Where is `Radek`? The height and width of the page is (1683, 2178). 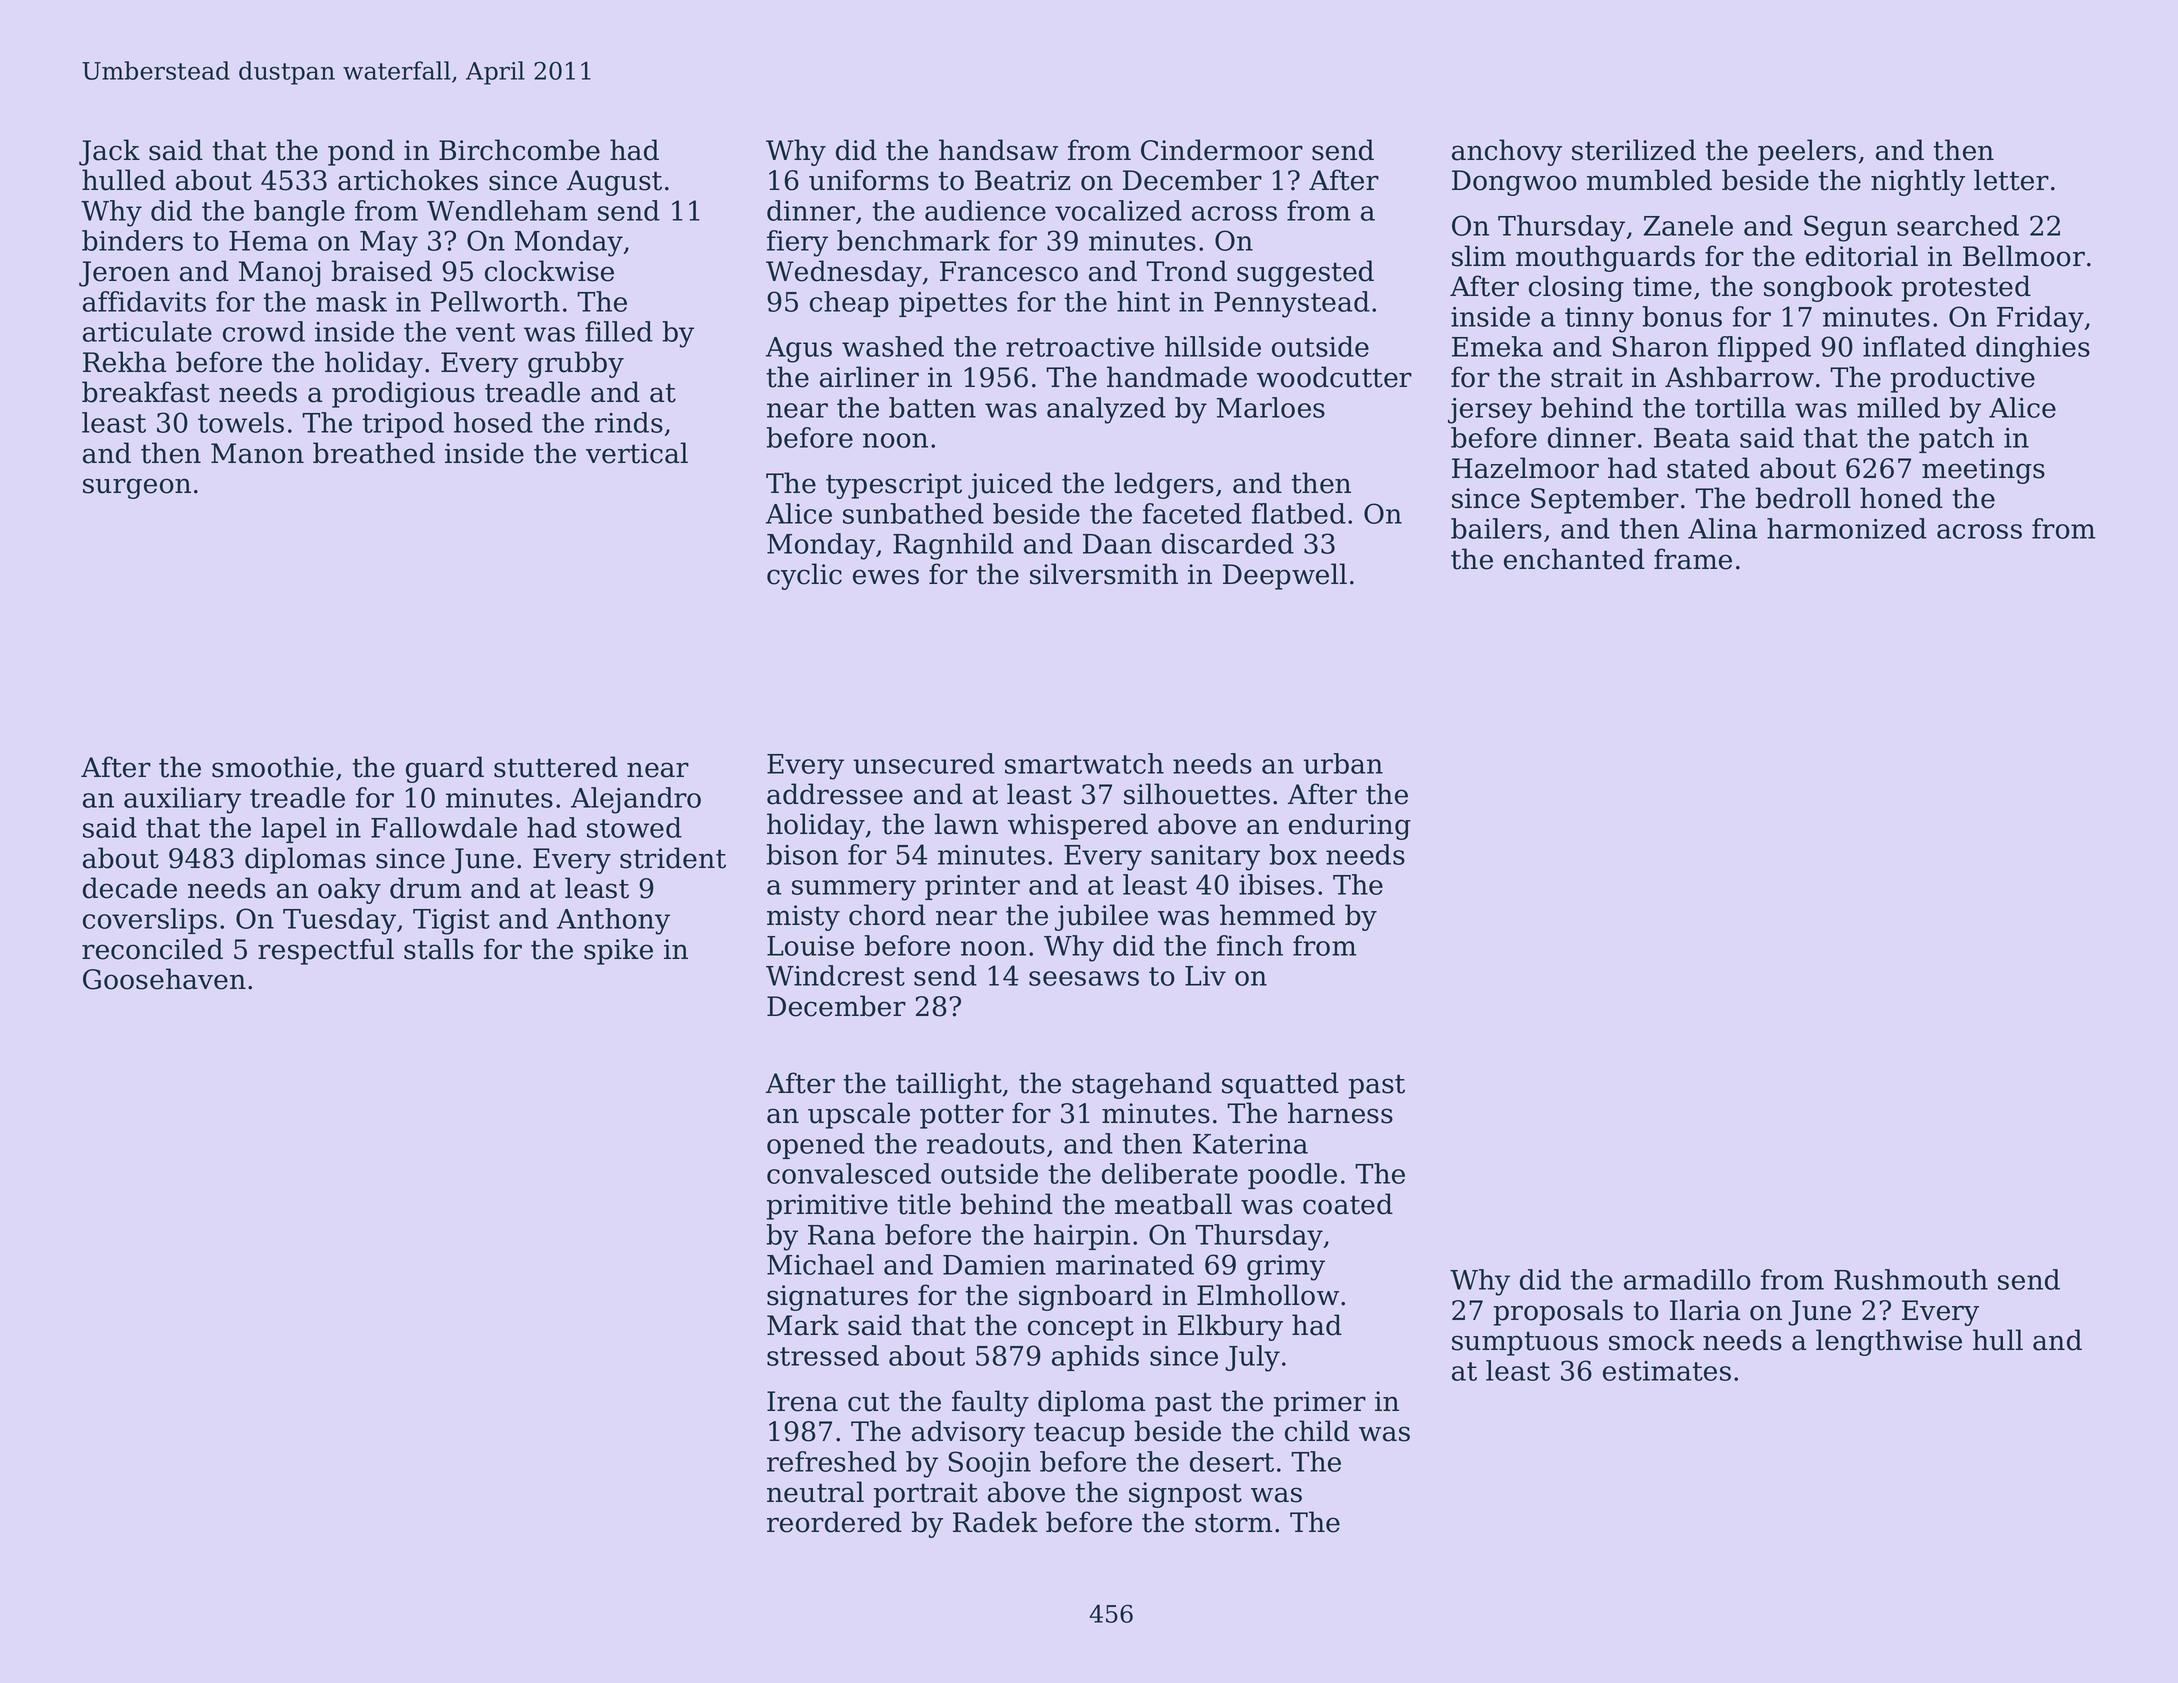 Radek is located at coordinates (995, 1522).
